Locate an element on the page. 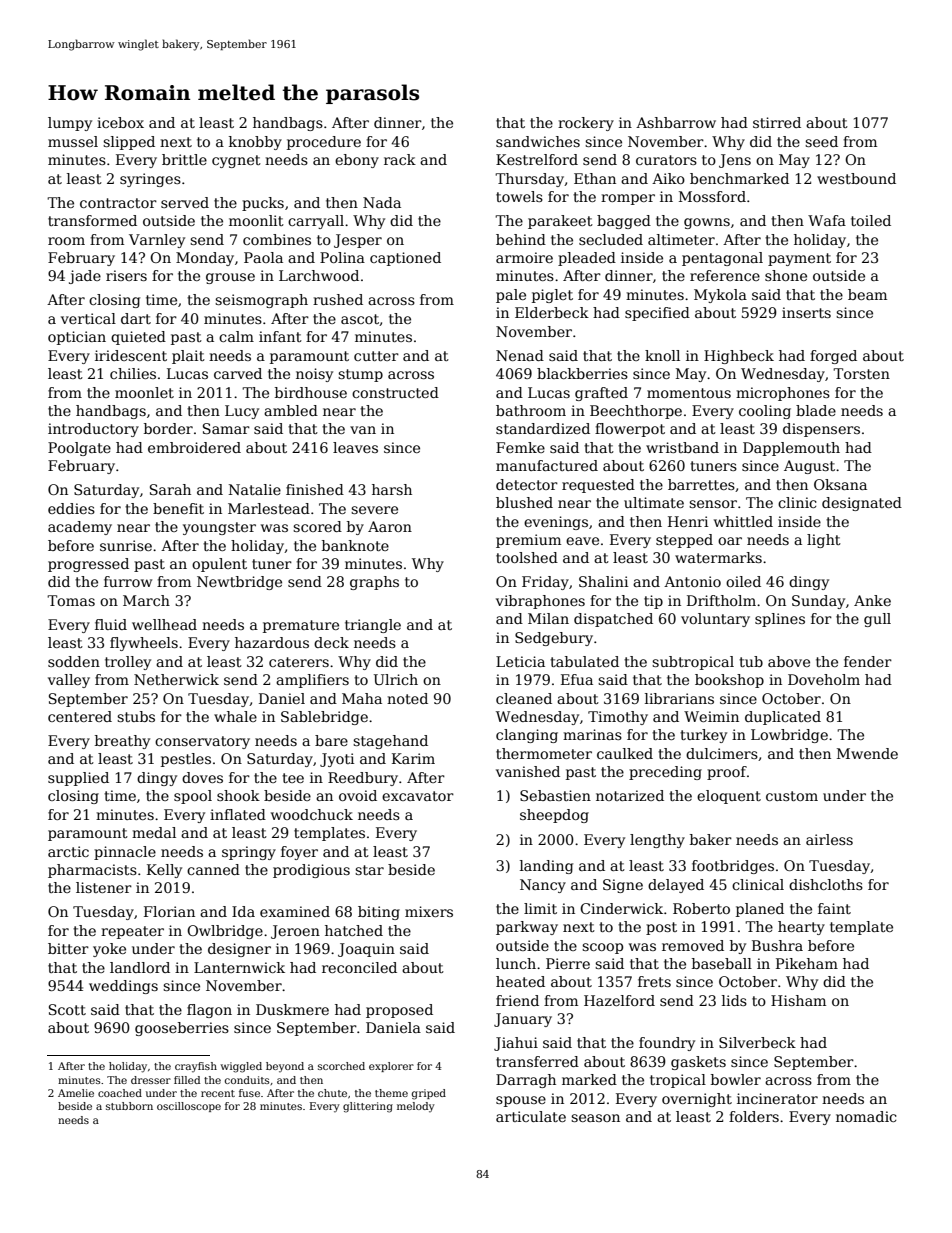 The image size is (952, 1233). lunch is located at coordinates (516, 963).
